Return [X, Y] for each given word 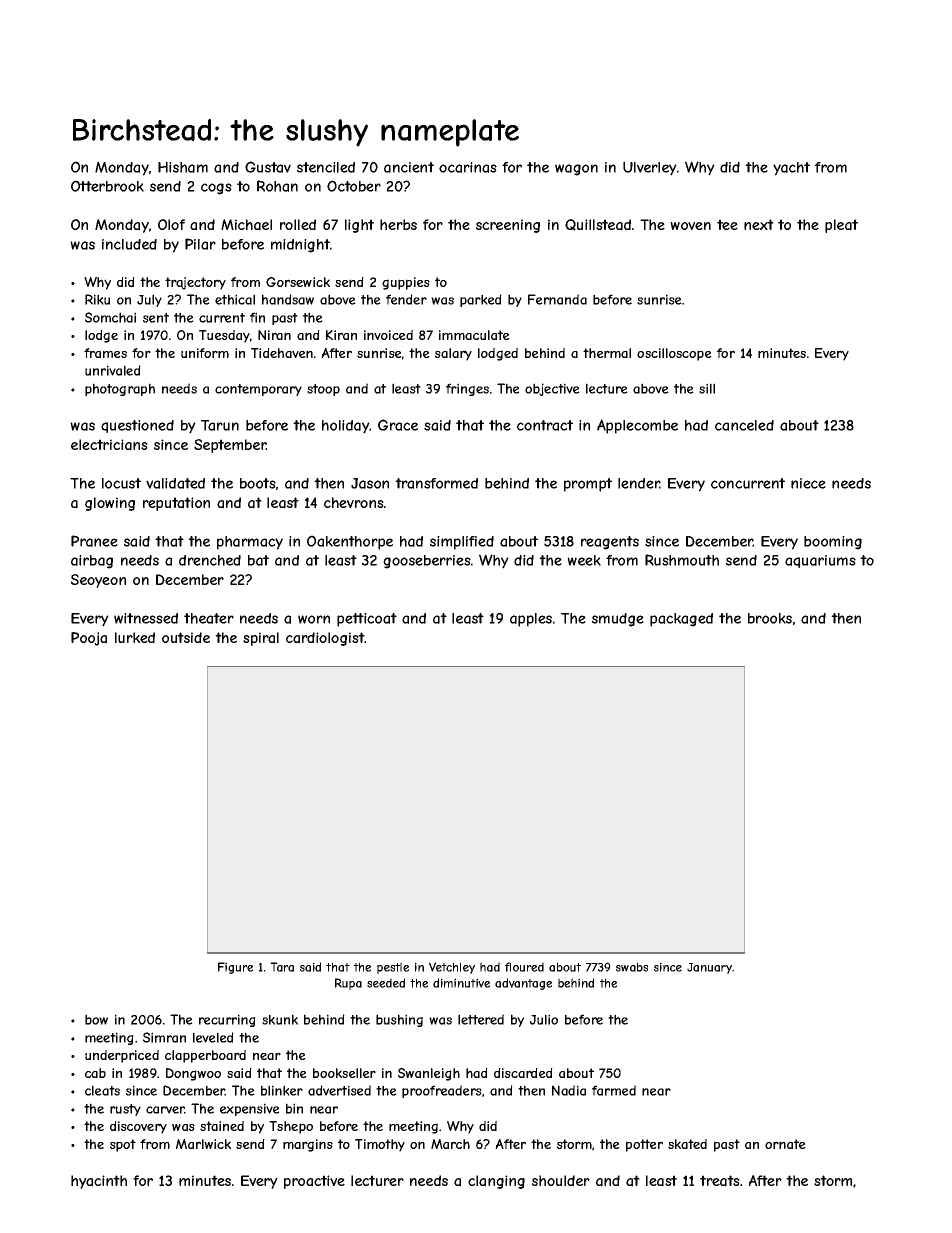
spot [123, 1145]
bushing [399, 1020]
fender [406, 299]
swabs [632, 967]
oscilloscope [674, 354]
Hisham [183, 167]
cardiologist [325, 639]
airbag [92, 562]
